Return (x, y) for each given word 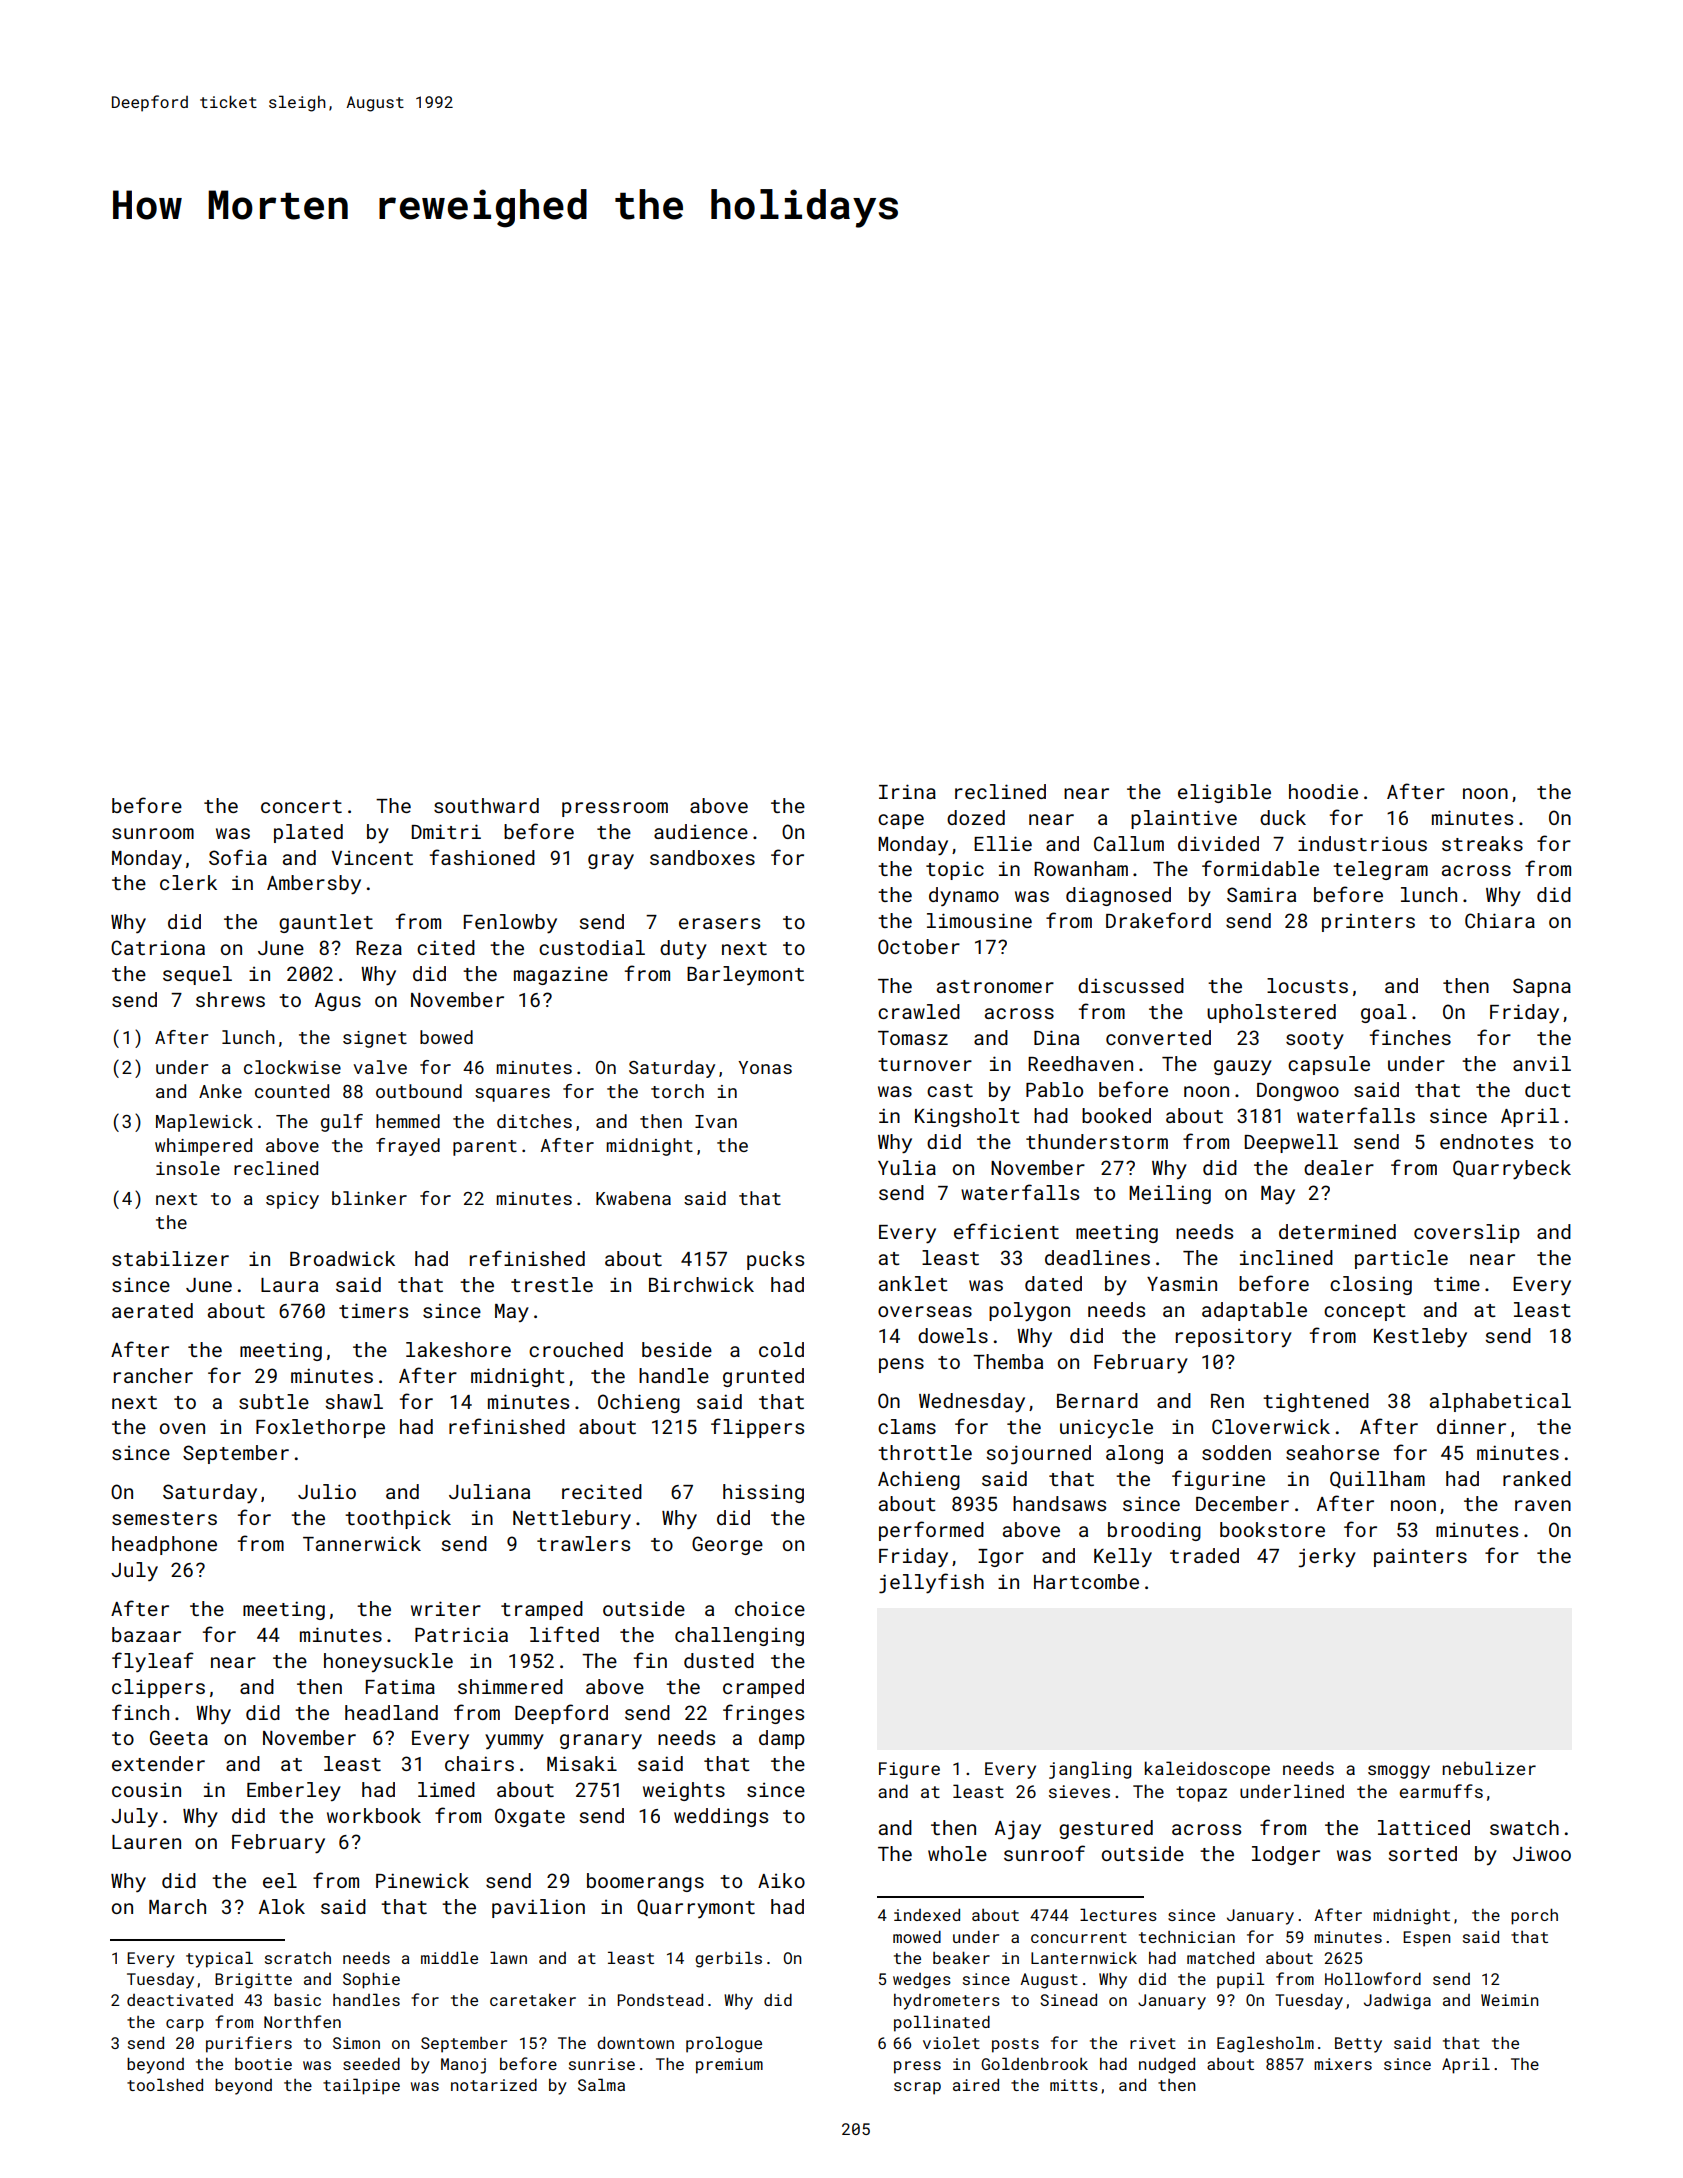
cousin (146, 1790)
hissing (763, 1493)
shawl (354, 1401)
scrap (917, 2088)
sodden (1236, 1452)
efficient (1006, 1231)
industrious (1362, 843)
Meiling (1170, 1194)
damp (782, 1739)
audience (701, 831)
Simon (356, 2043)
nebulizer (1489, 1768)
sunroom (153, 833)
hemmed (408, 1121)
